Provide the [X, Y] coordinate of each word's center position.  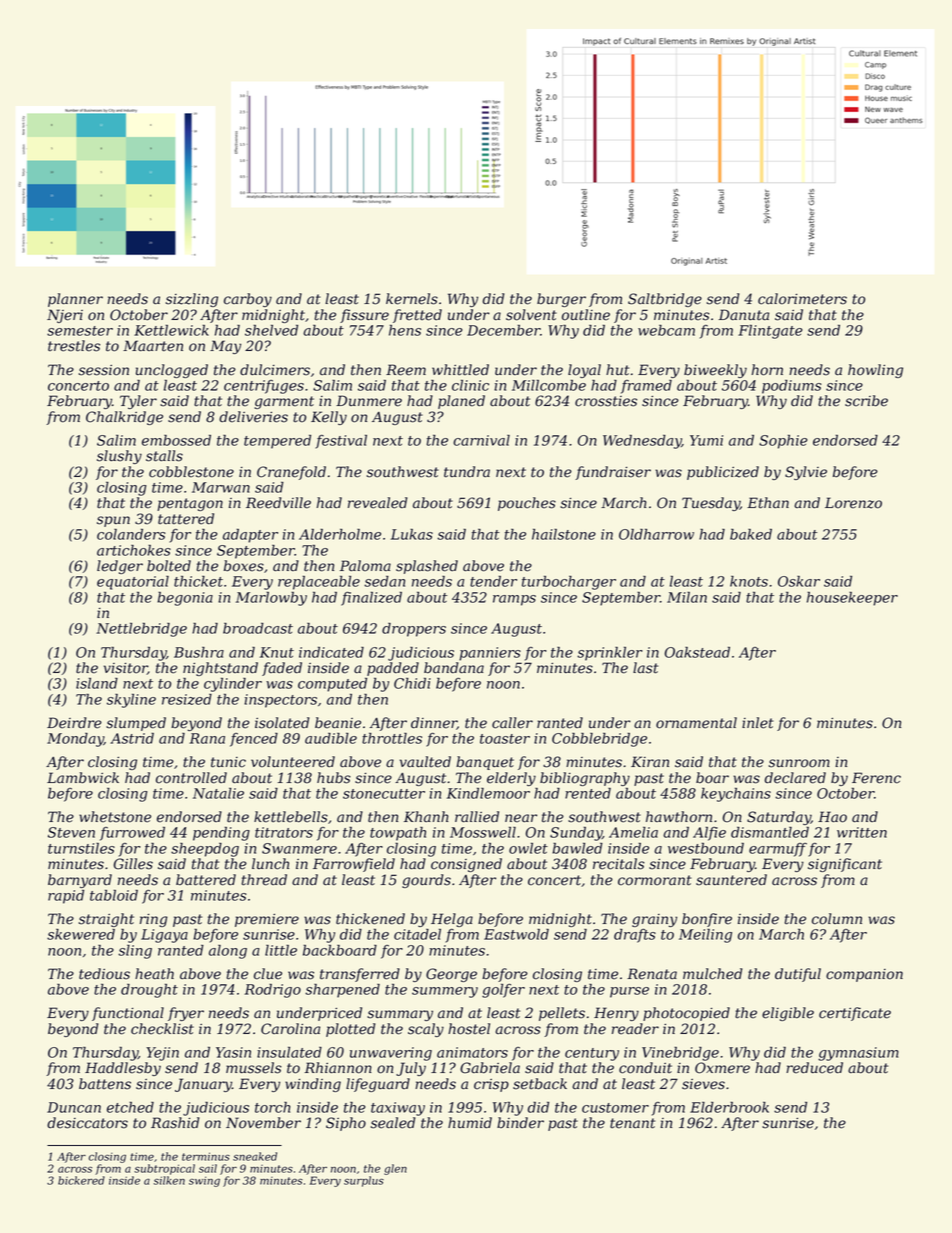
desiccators [87, 1123]
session [104, 370]
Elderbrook [729, 1107]
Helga [452, 920]
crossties [606, 401]
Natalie [218, 793]
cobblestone [191, 472]
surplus [364, 1181]
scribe [866, 401]
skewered [81, 934]
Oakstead [697, 652]
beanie [338, 723]
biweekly [715, 371]
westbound [706, 848]
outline [586, 315]
